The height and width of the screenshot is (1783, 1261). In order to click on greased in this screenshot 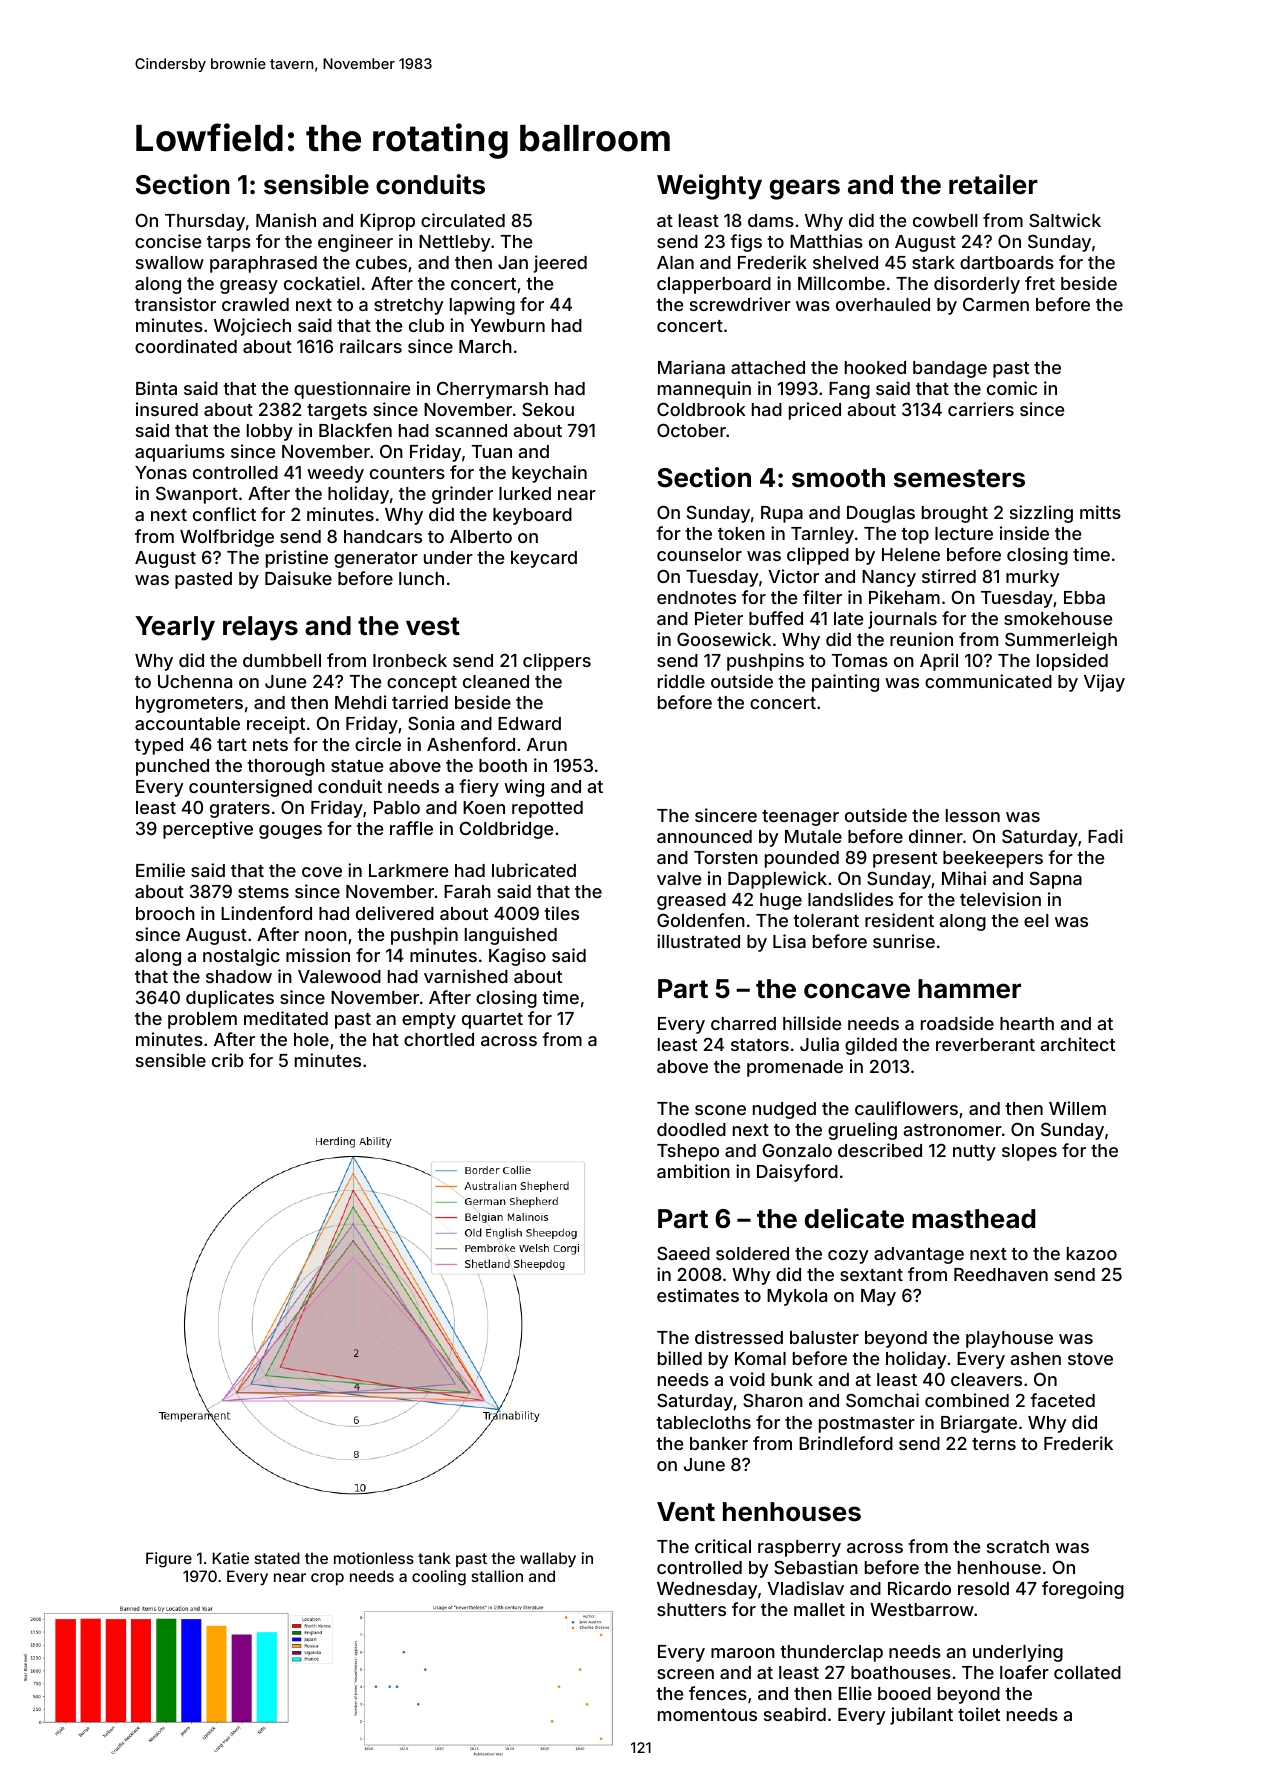, I will do `click(691, 901)`.
